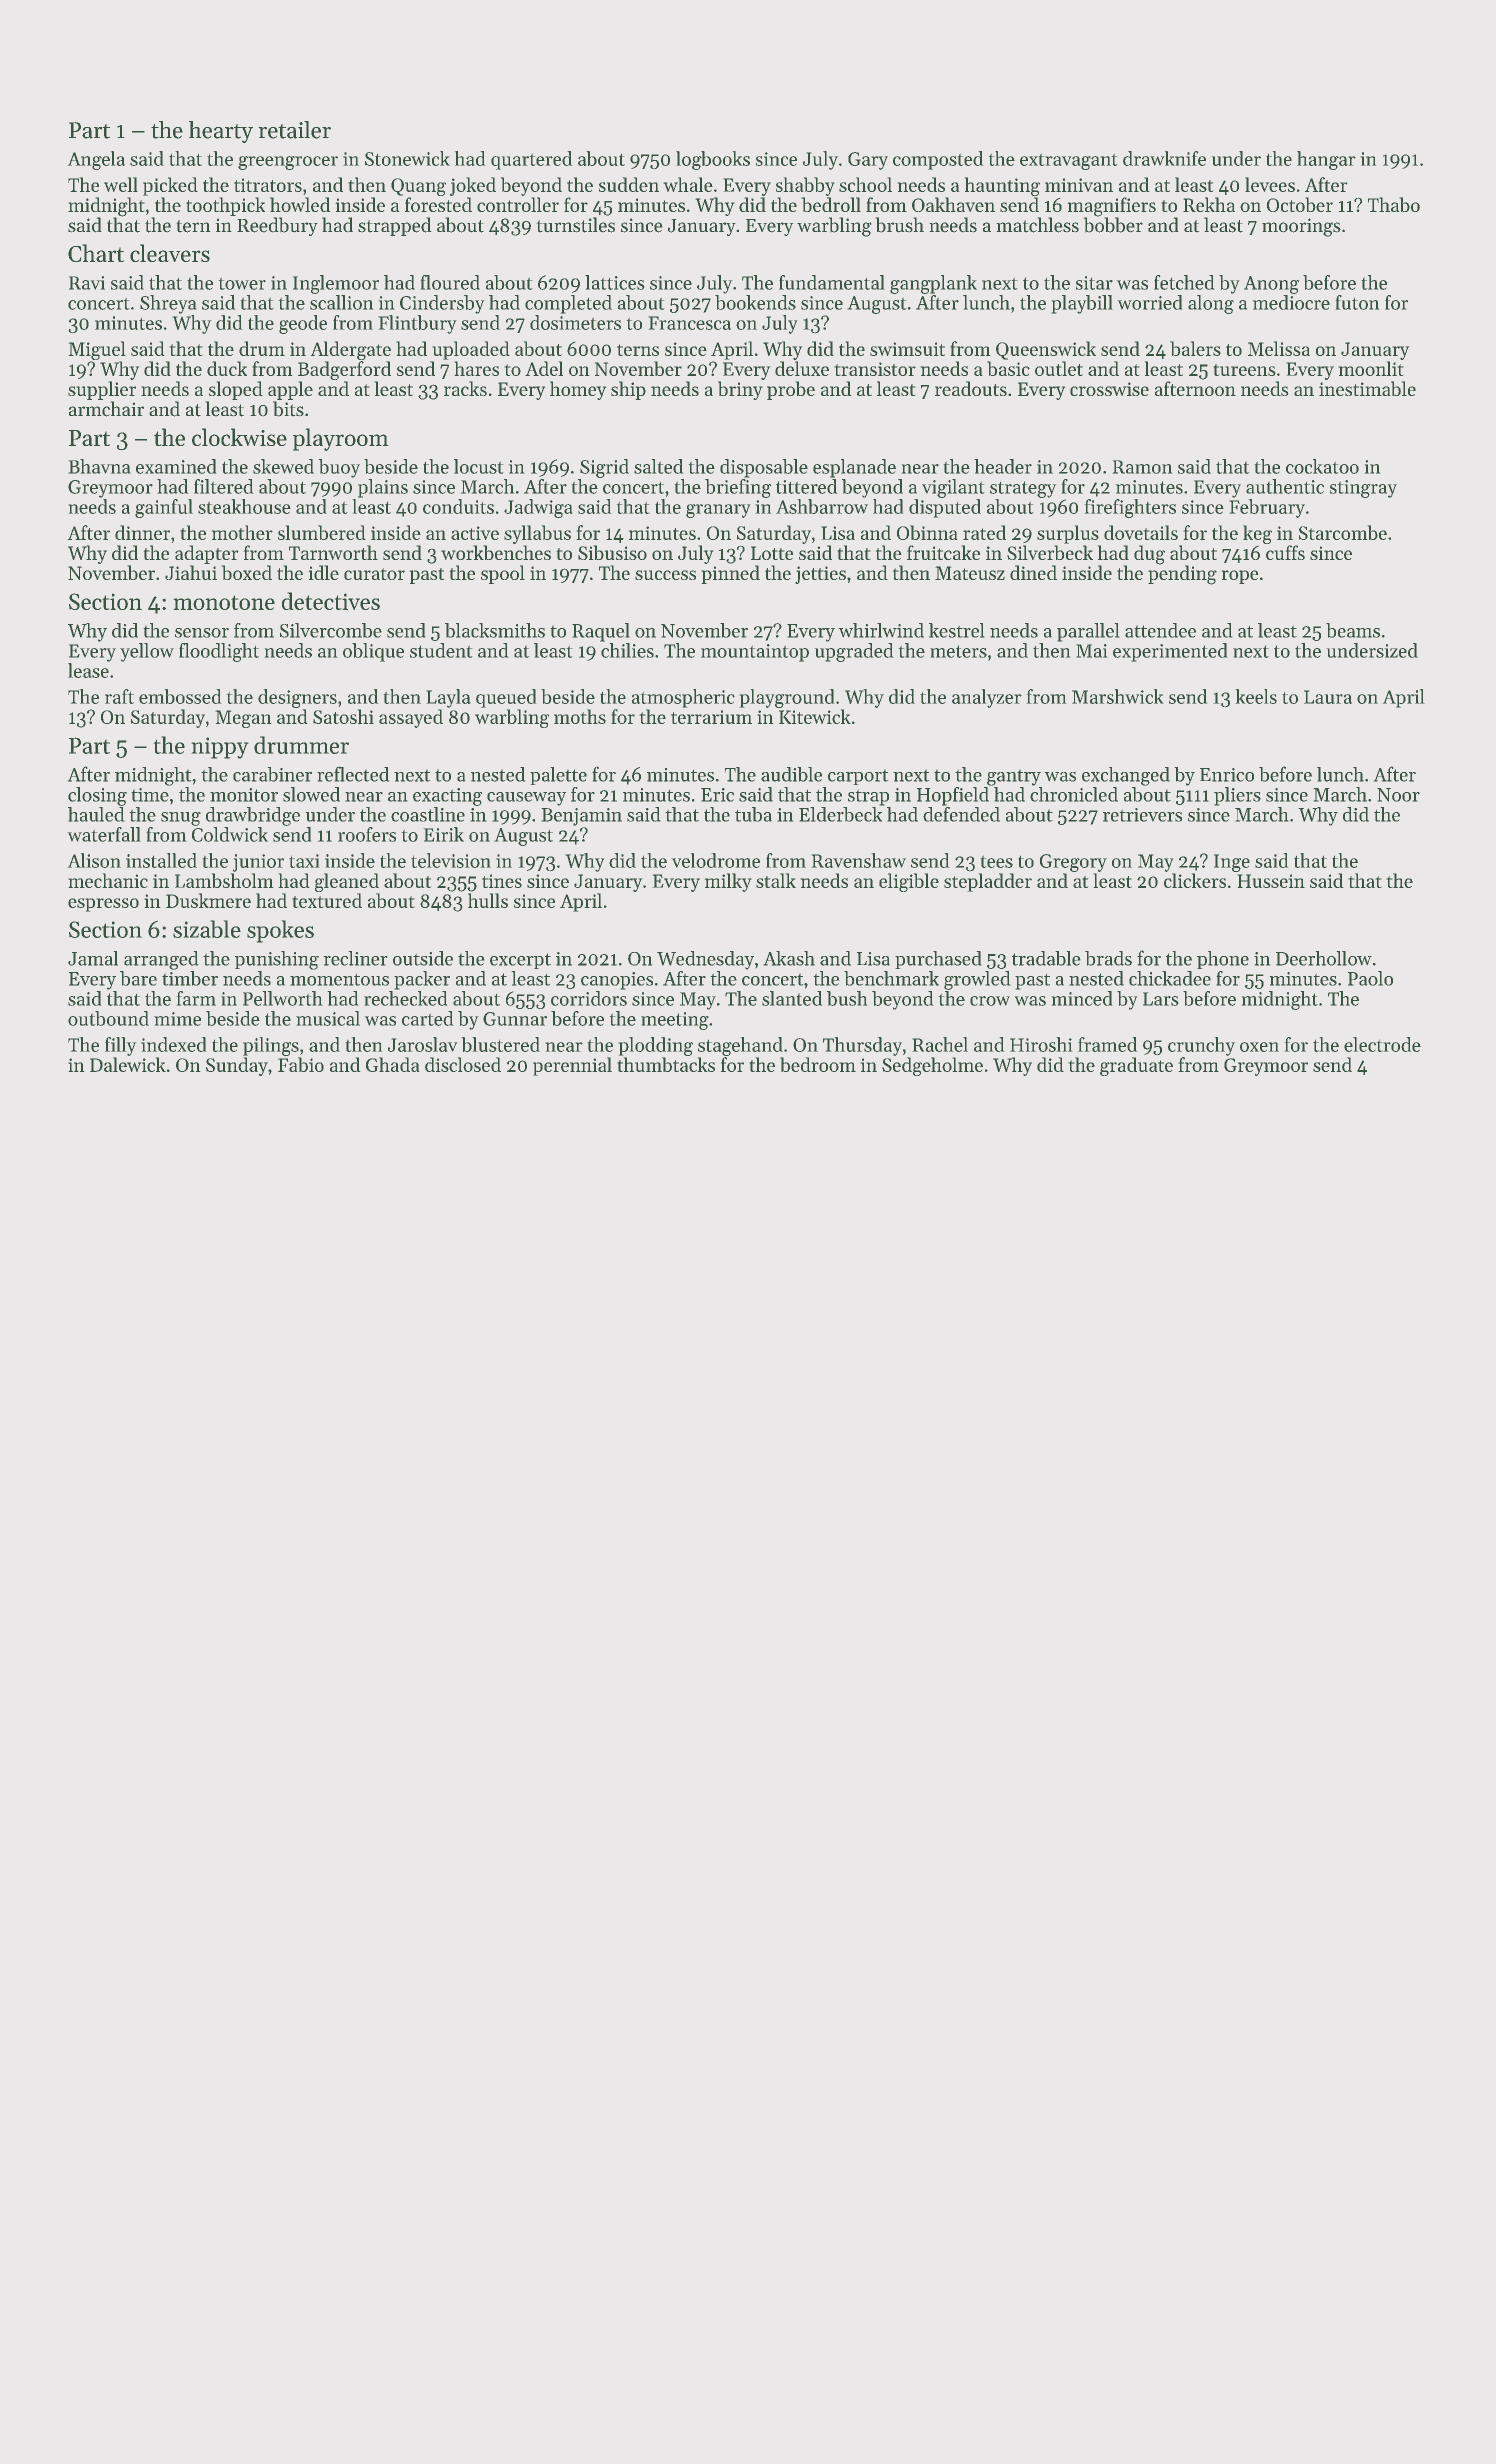 This page has height=2464, width=1496. I want to click on bare, so click(138, 978).
